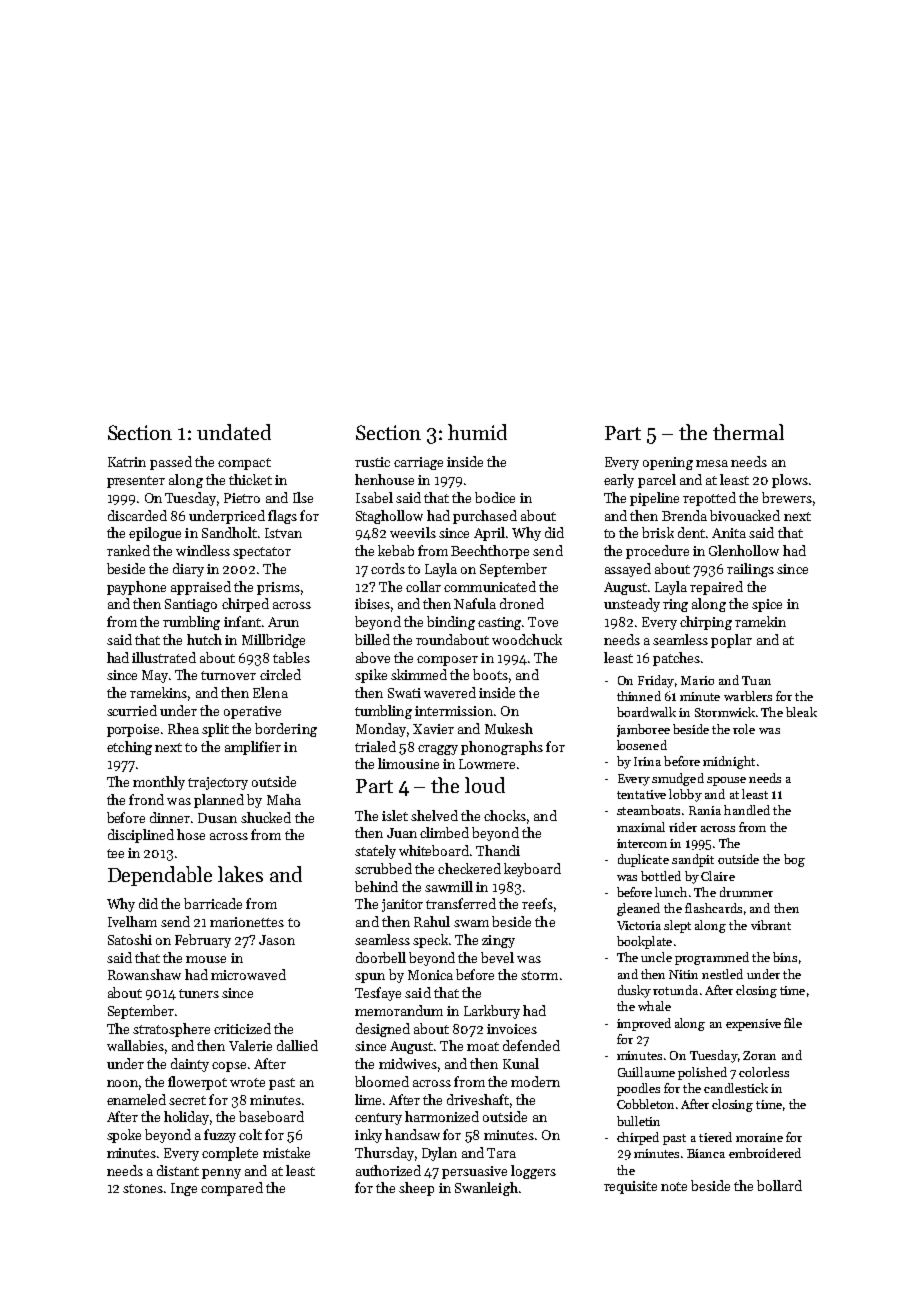 This screenshot has height=1308, width=924. What do you see at coordinates (748, 432) in the screenshot?
I see `thermal` at bounding box center [748, 432].
